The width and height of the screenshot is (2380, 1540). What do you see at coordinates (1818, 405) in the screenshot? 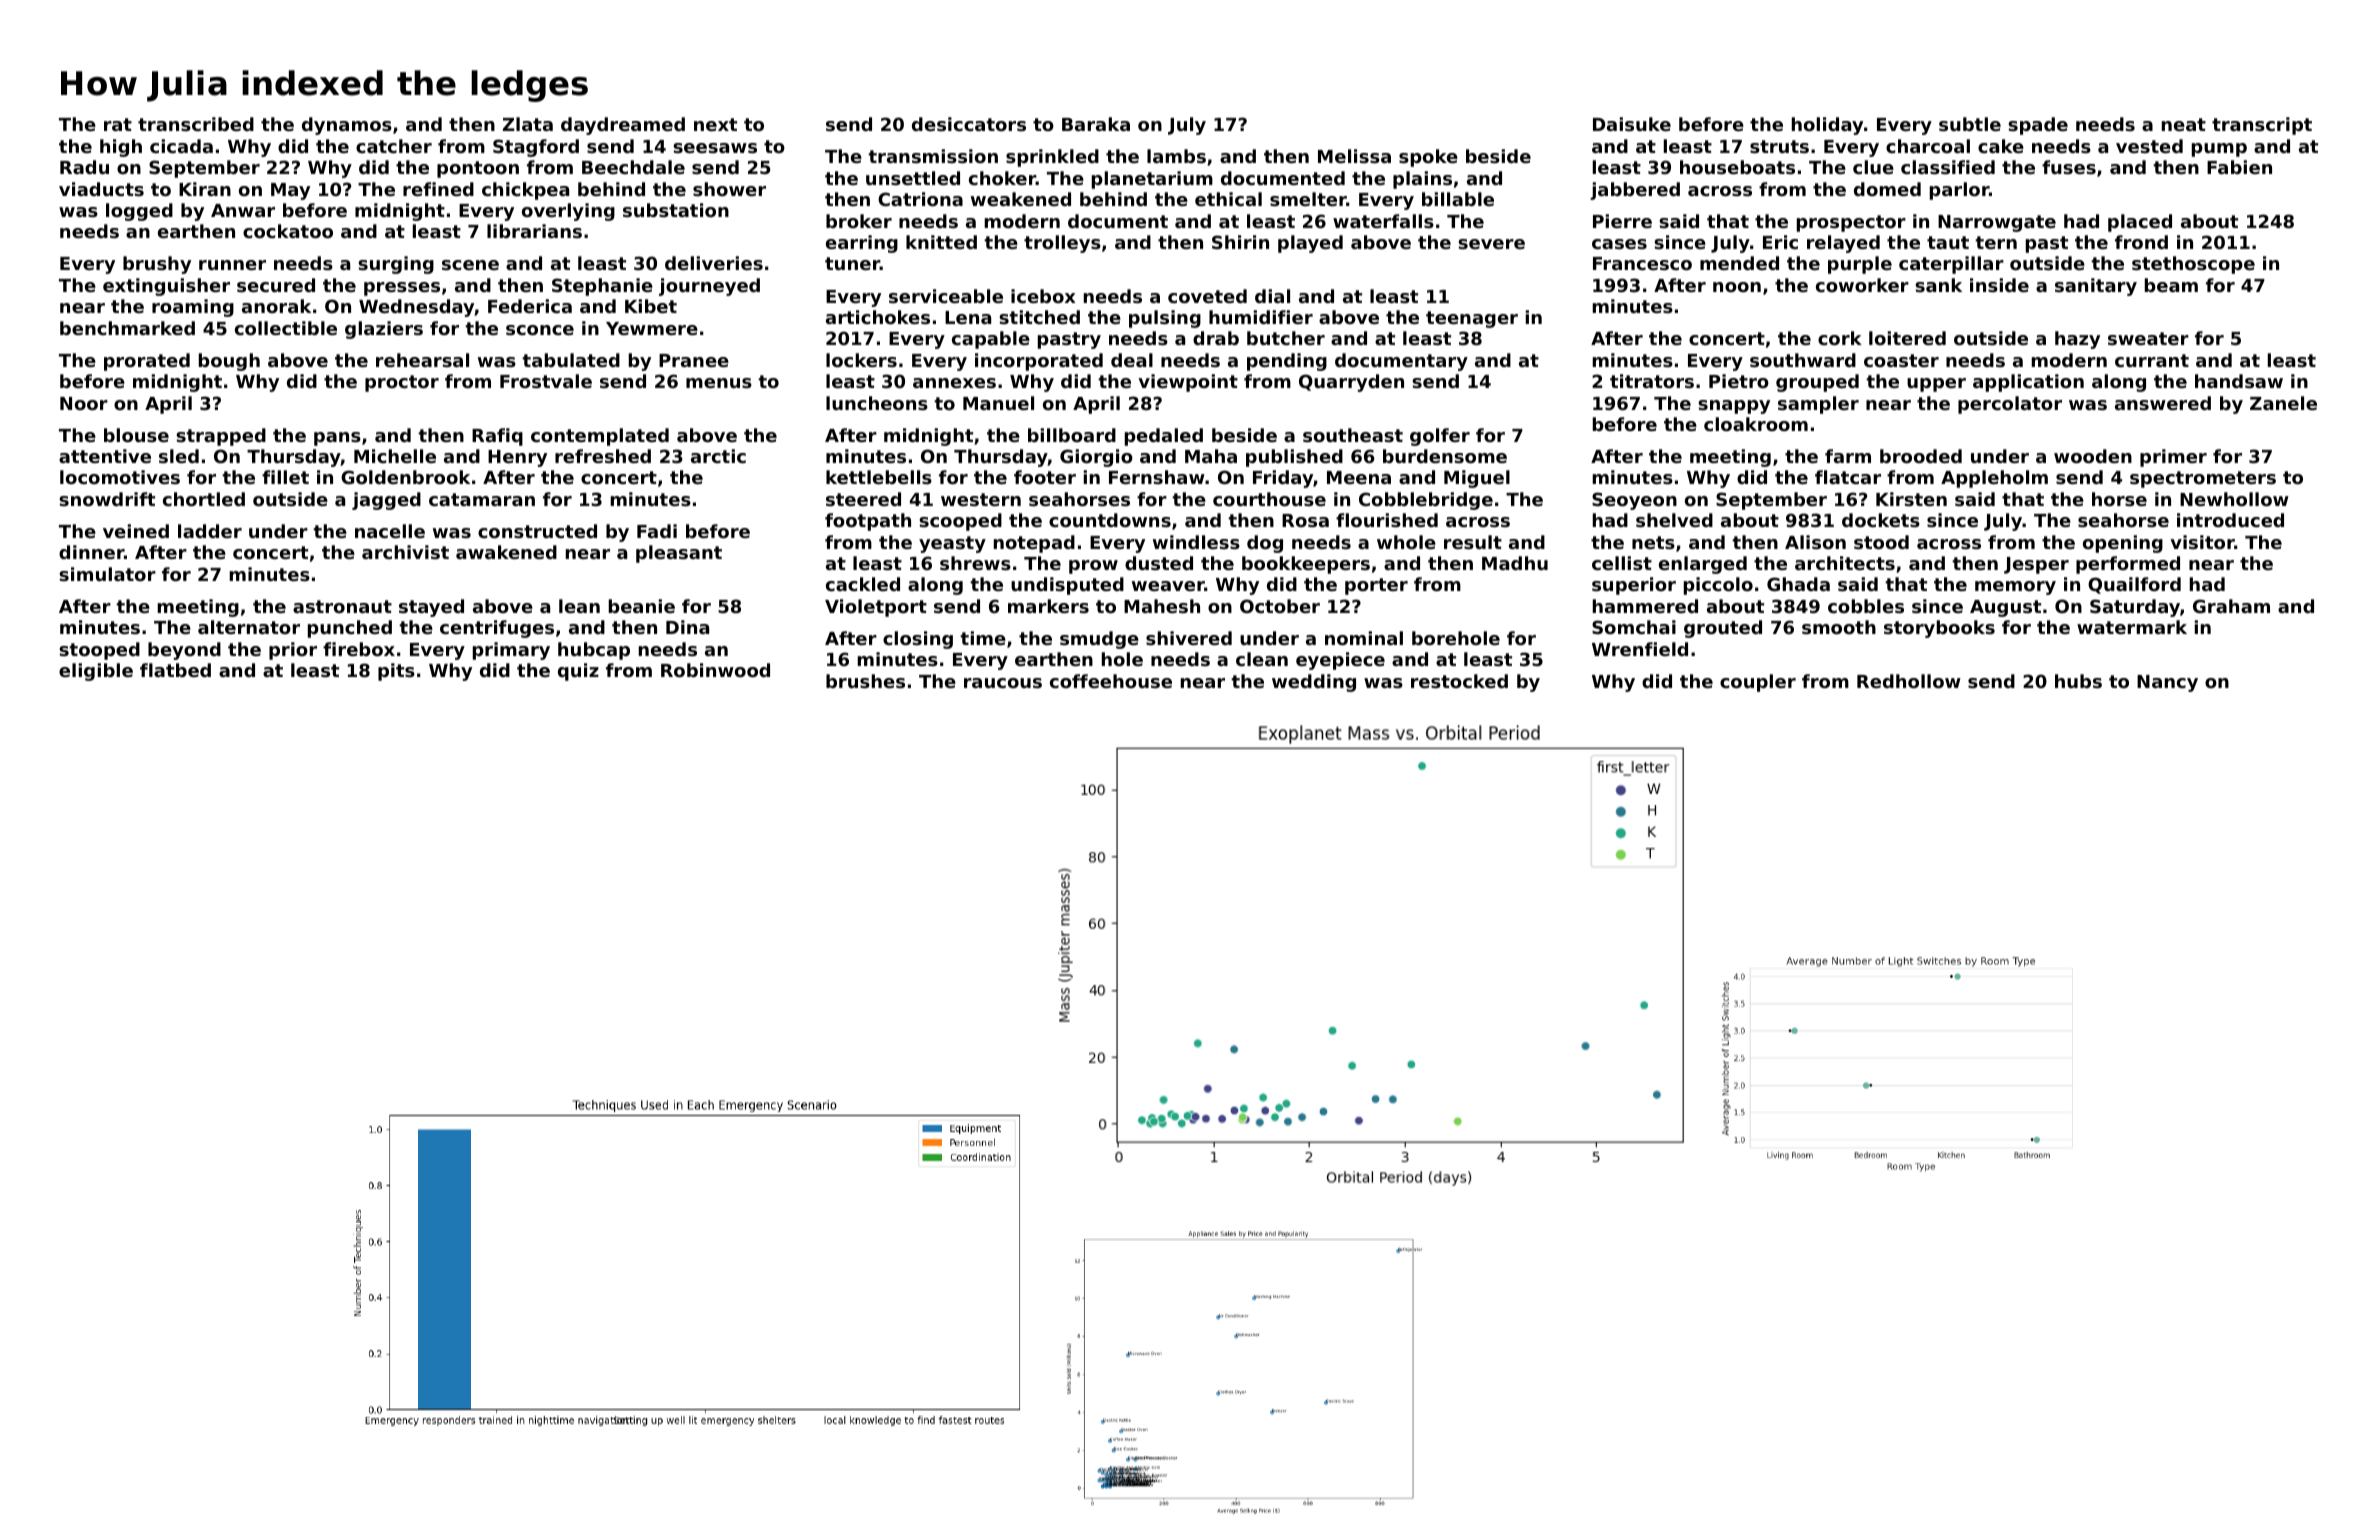
I see `sampler` at bounding box center [1818, 405].
